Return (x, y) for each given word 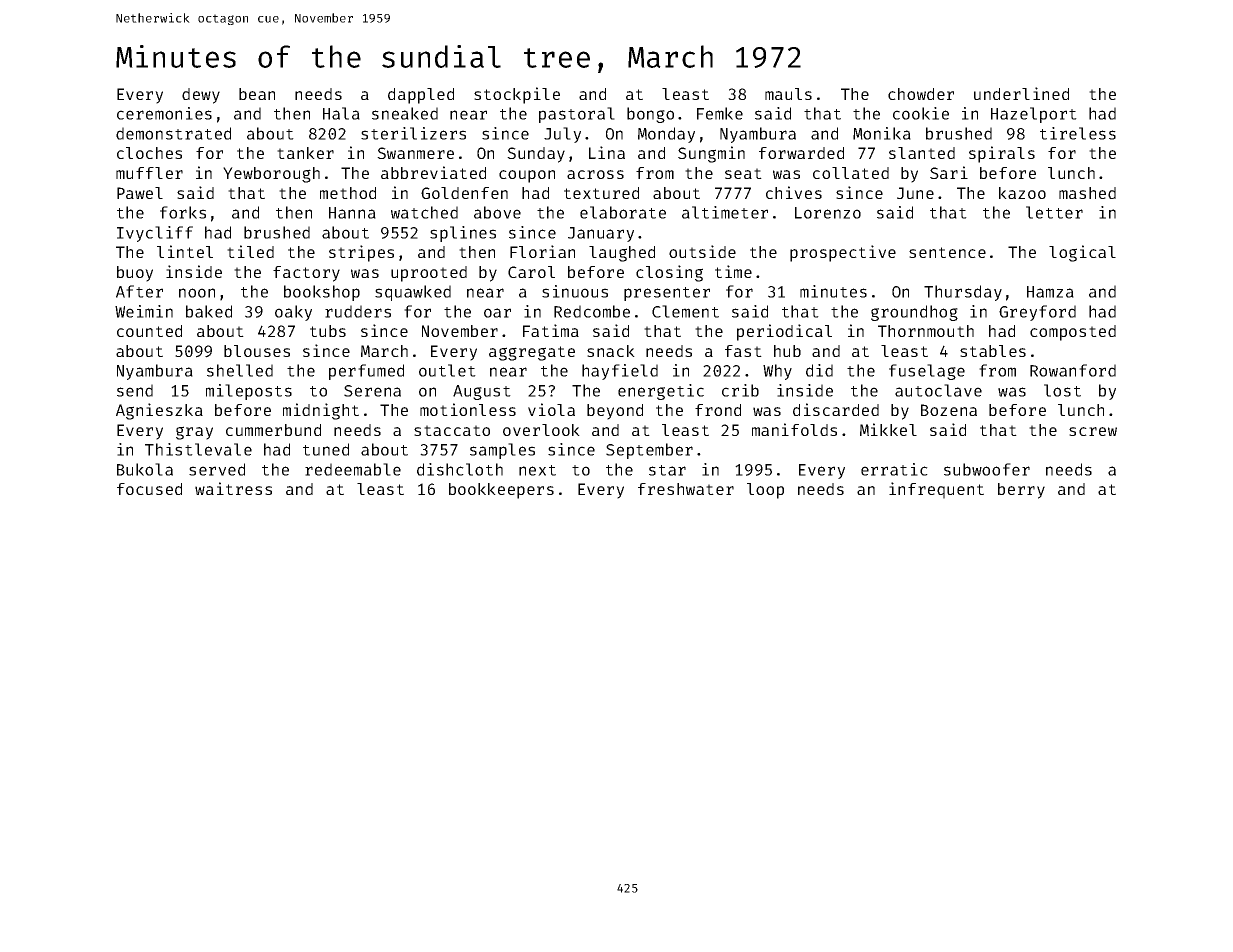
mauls (788, 94)
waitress (233, 488)
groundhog (914, 313)
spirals (1002, 154)
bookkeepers (501, 491)
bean (257, 94)
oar (497, 313)
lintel (185, 251)
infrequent (936, 490)
